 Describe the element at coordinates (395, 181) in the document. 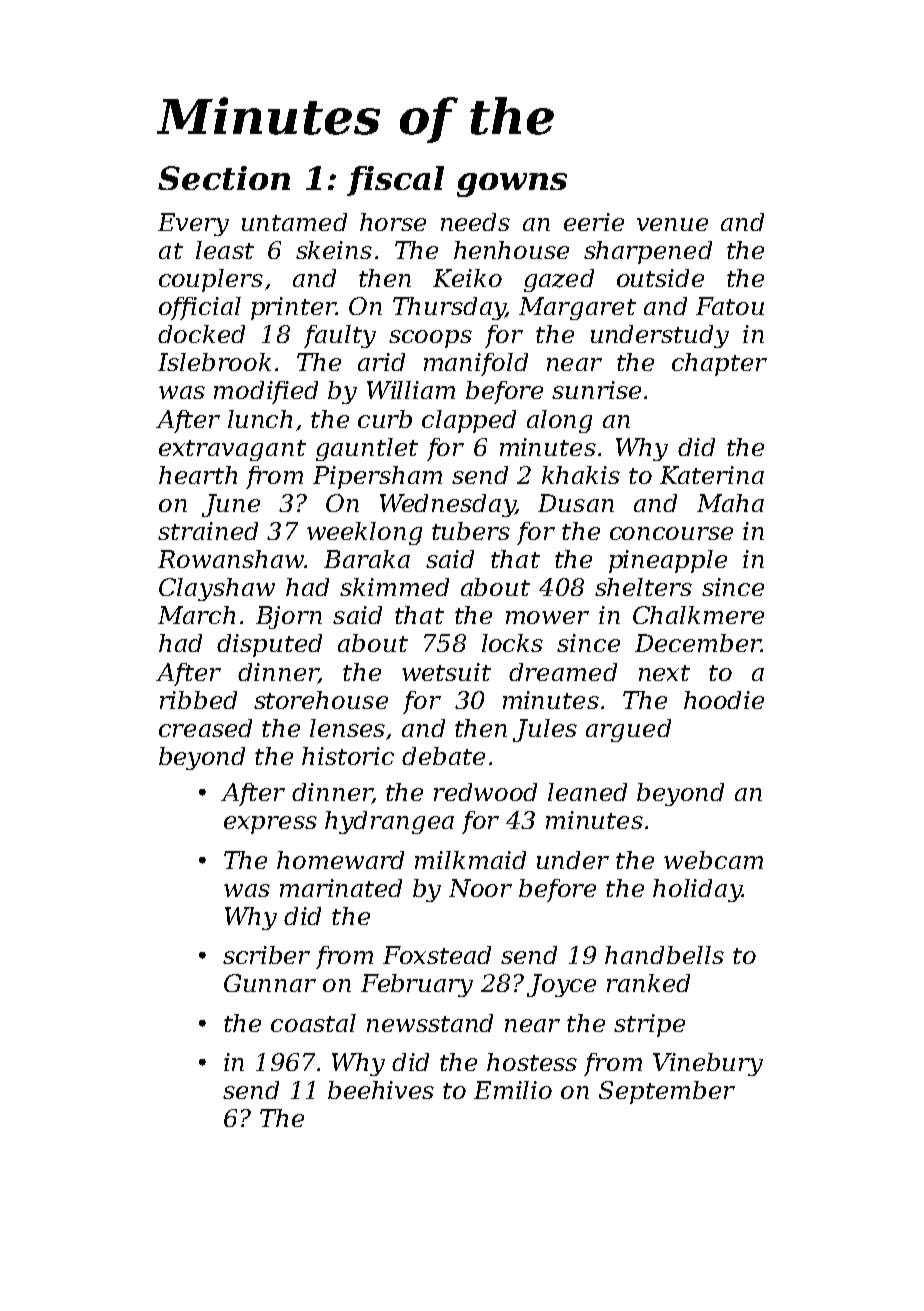

I see `fiscal` at that location.
